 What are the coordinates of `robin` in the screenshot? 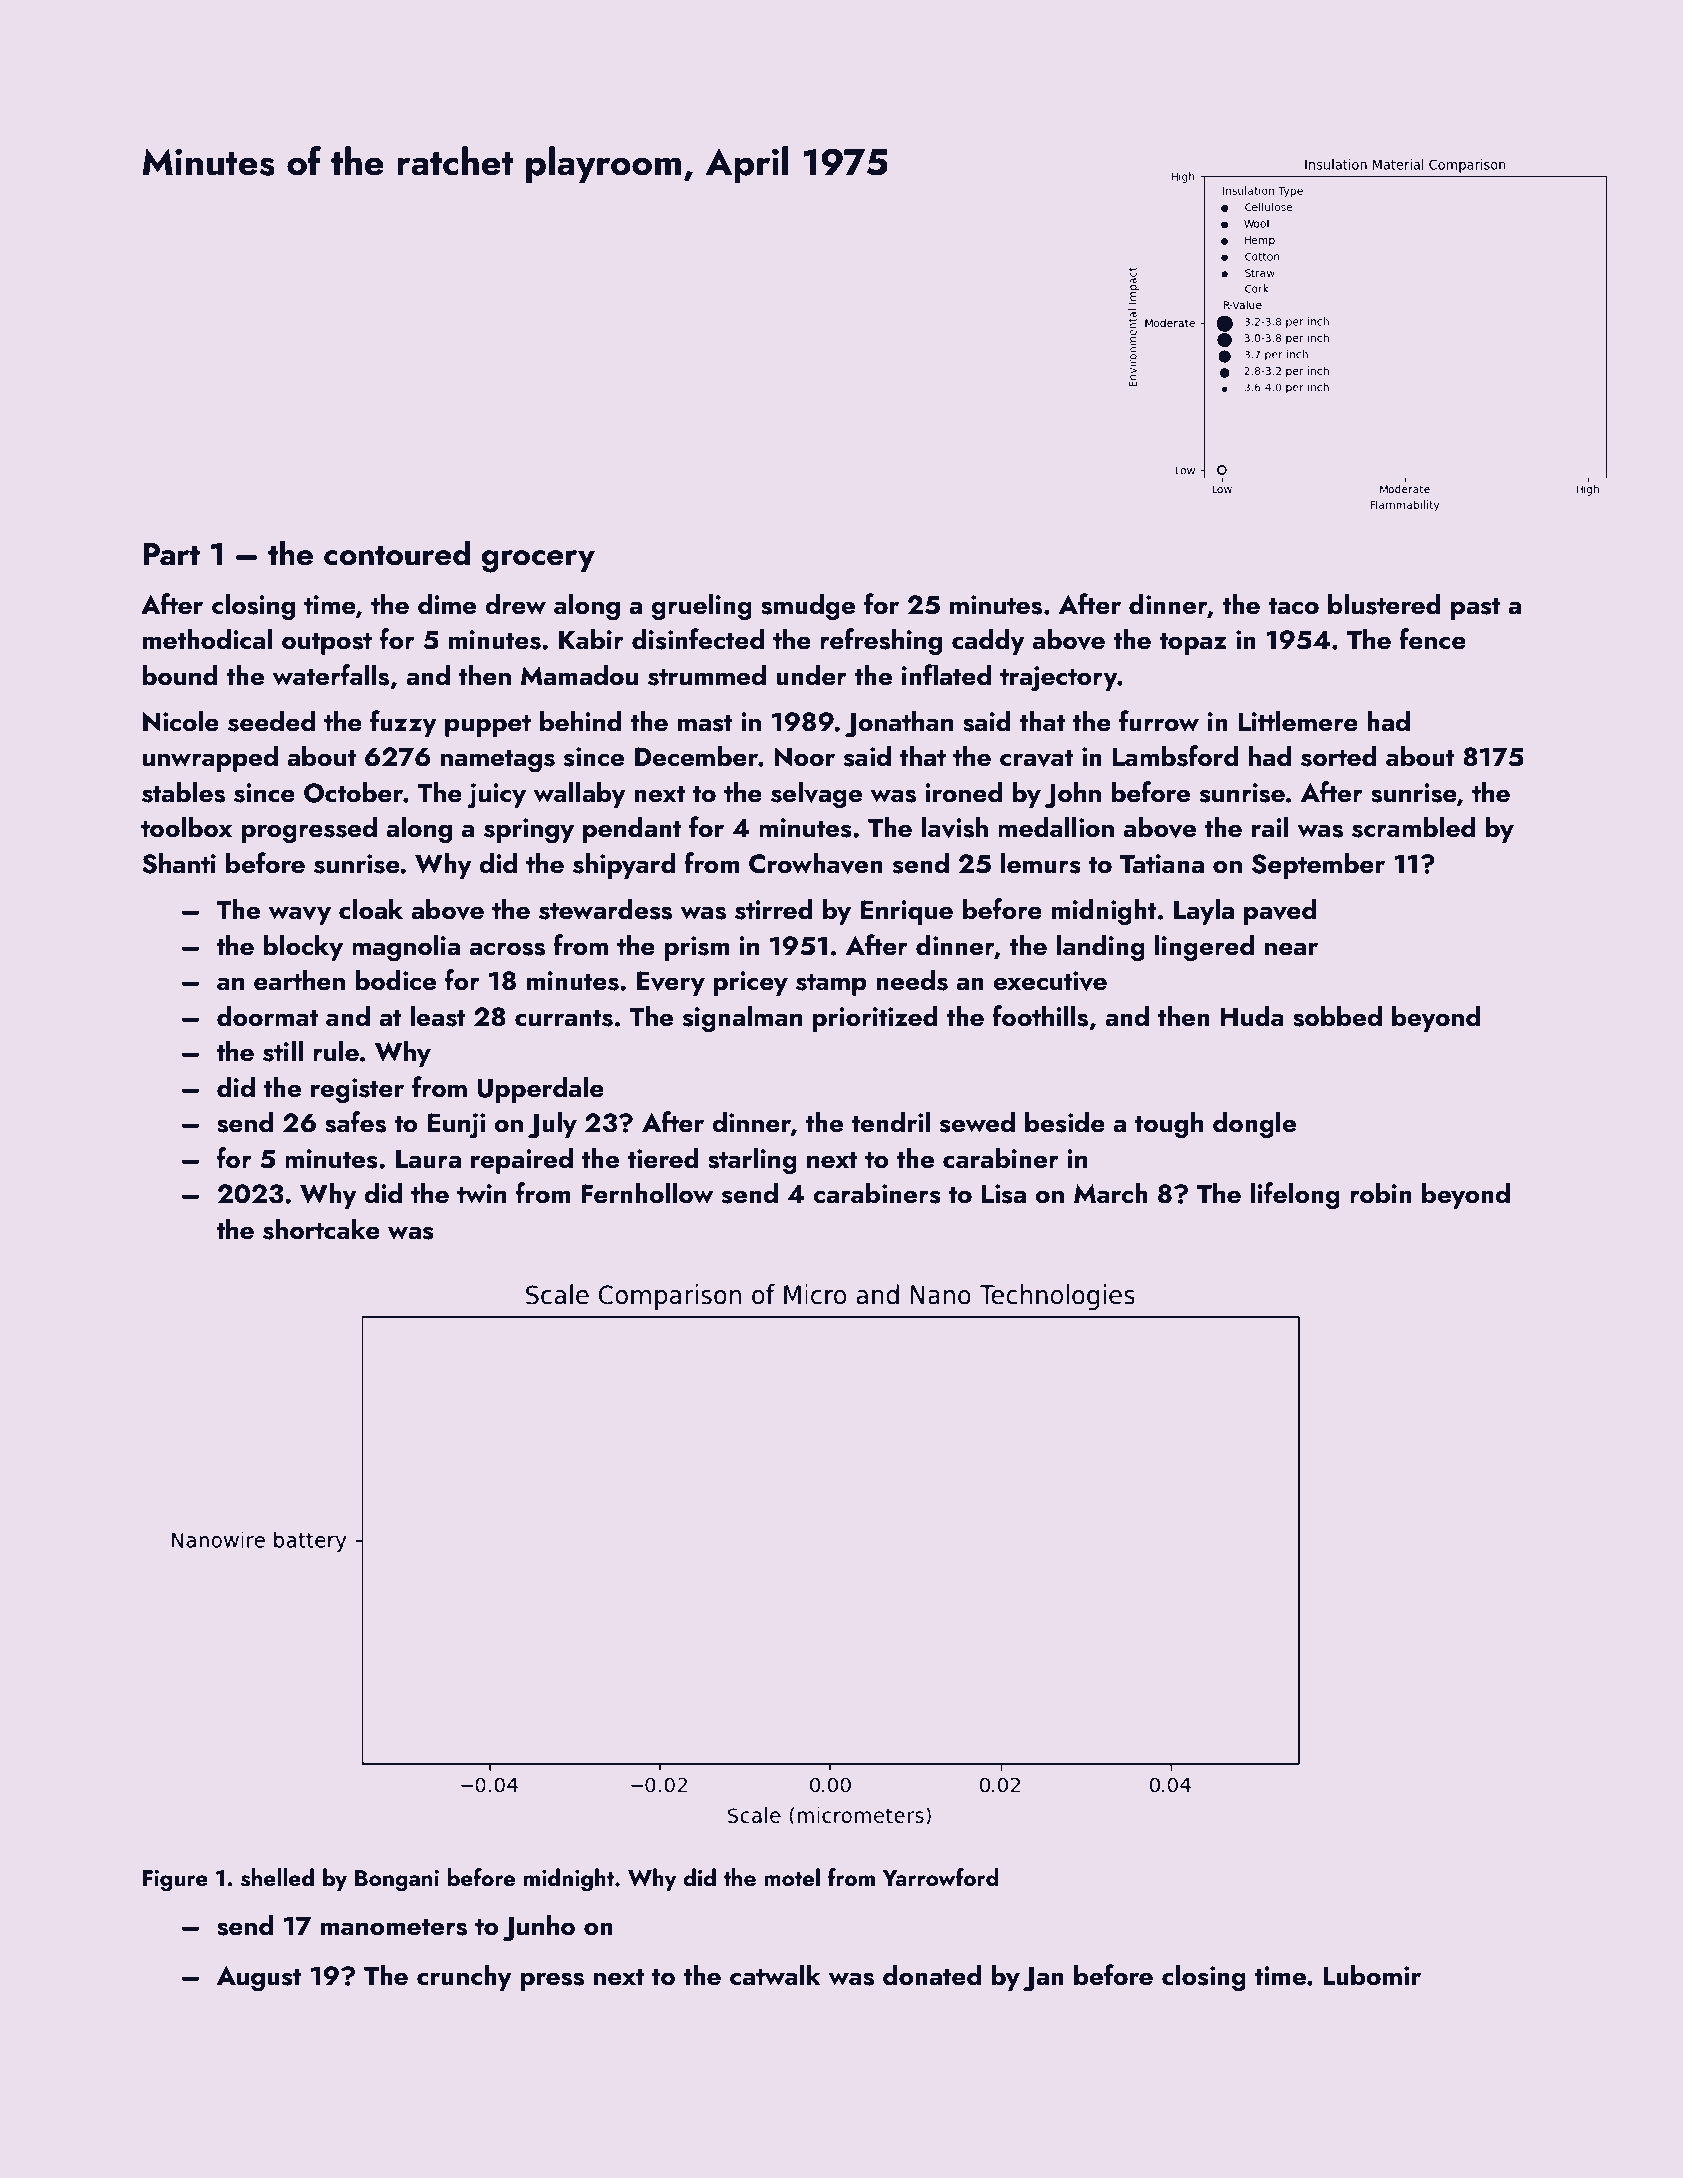 It's located at (1381, 1193).
